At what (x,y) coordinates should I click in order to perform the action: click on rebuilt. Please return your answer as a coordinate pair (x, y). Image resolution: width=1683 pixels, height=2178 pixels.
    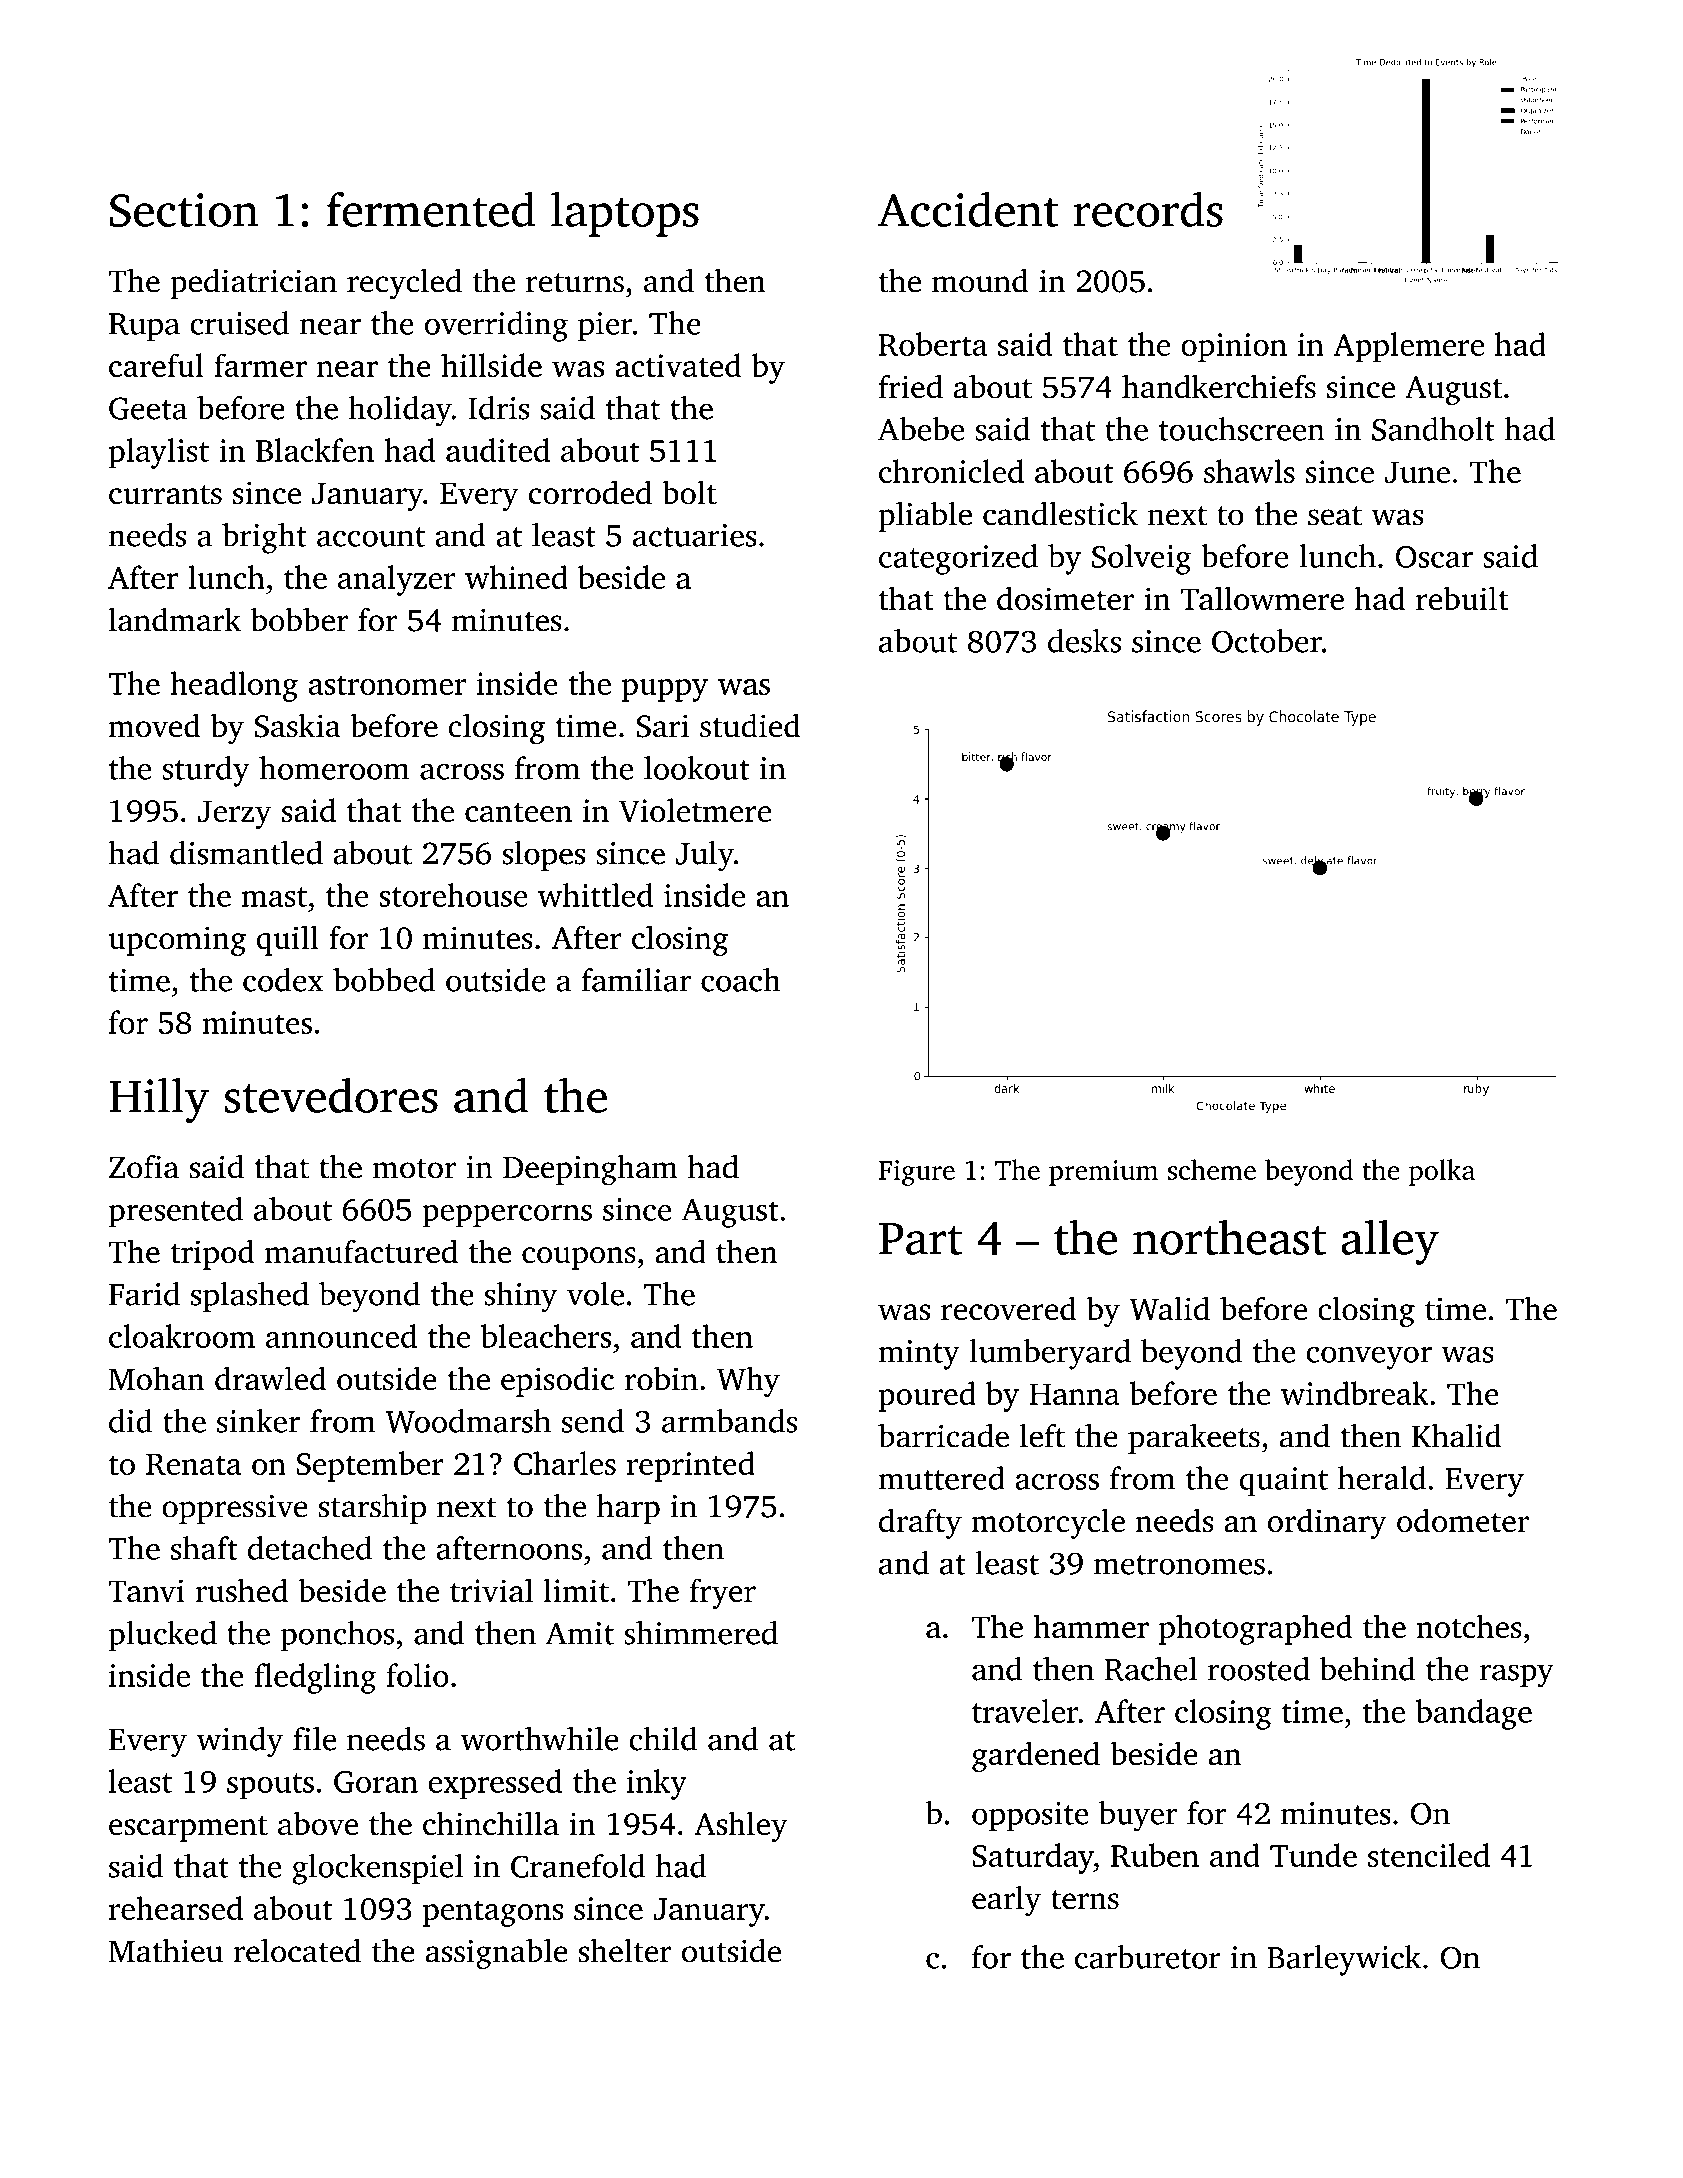
    Looking at the image, I should click on (1462, 598).
